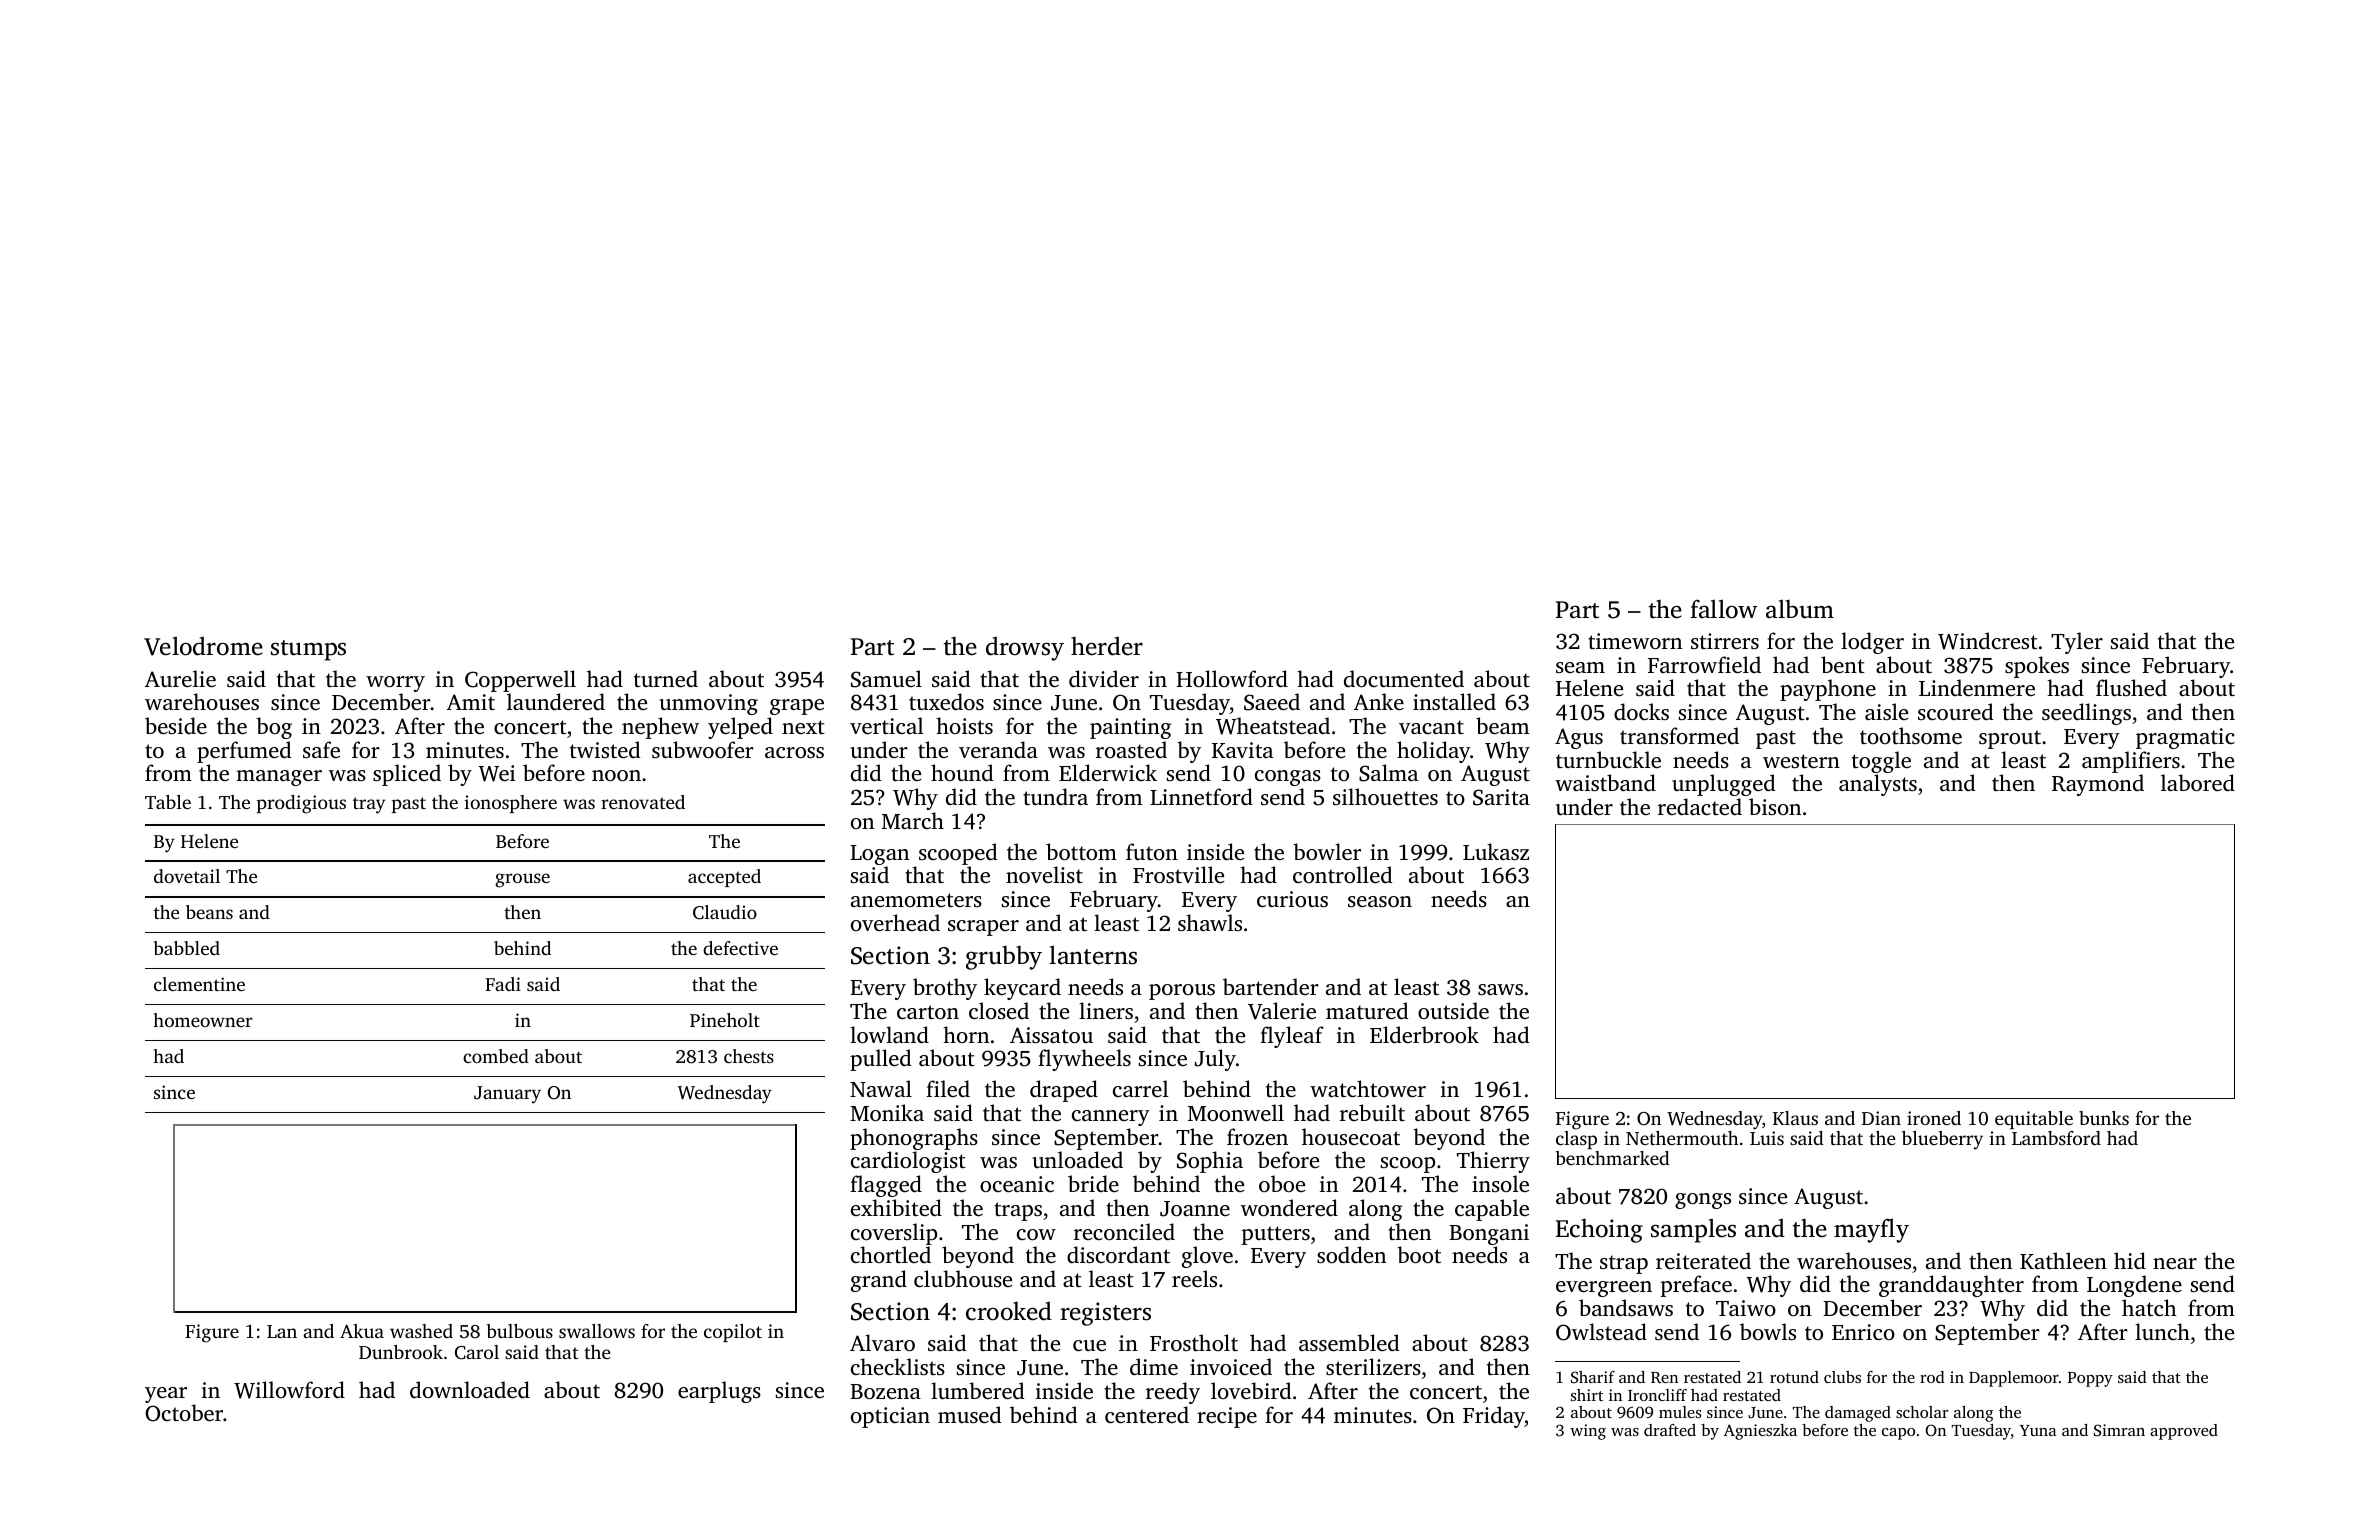  Describe the element at coordinates (891, 1254) in the image. I see `chortled` at that location.
